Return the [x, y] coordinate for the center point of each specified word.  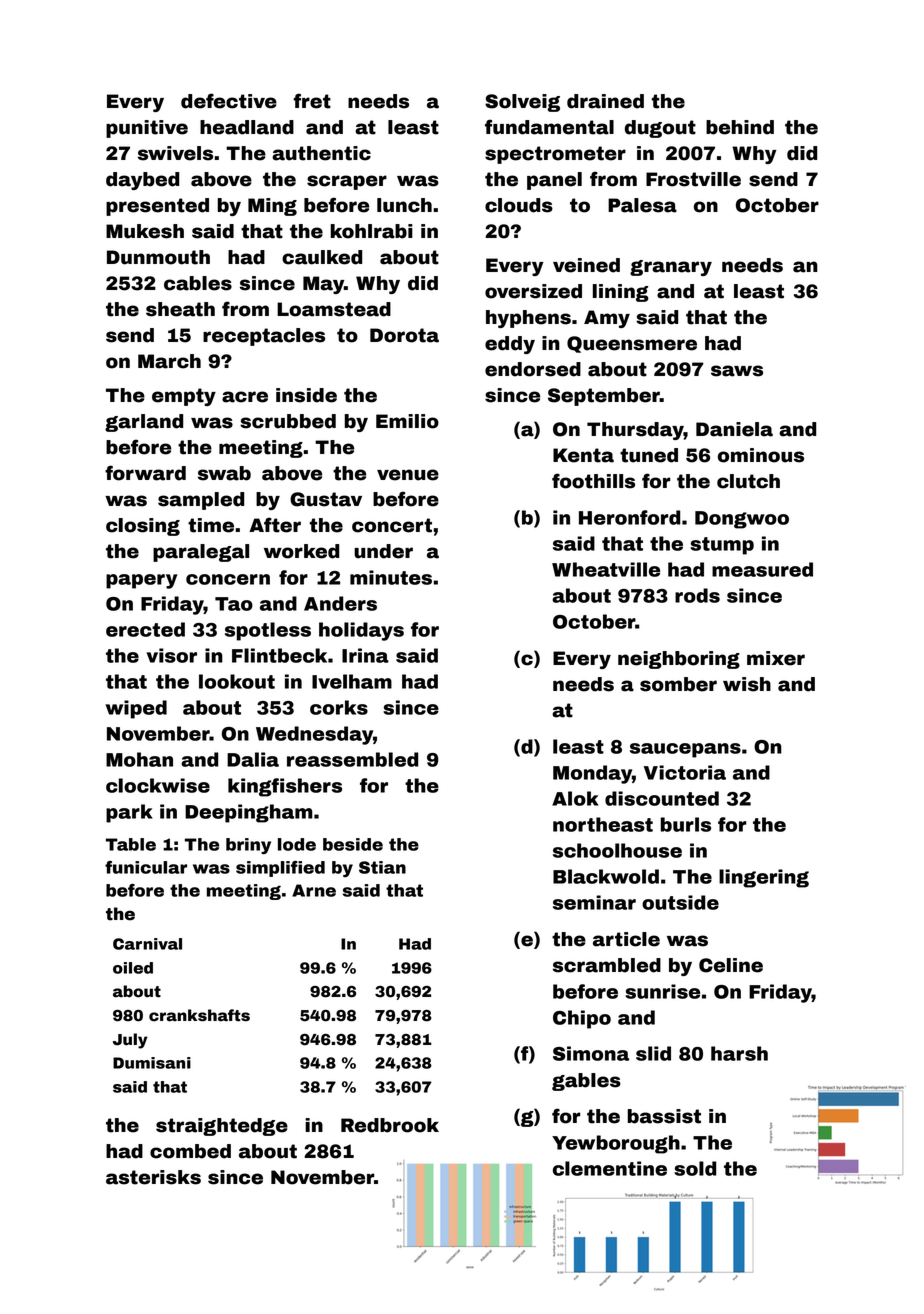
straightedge [222, 1127]
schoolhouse [617, 850]
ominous [761, 455]
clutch [748, 481]
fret [312, 101]
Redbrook [390, 1125]
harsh [739, 1053]
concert [392, 525]
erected [145, 629]
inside [306, 395]
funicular [146, 867]
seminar [594, 902]
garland [144, 423]
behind [740, 127]
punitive [147, 129]
